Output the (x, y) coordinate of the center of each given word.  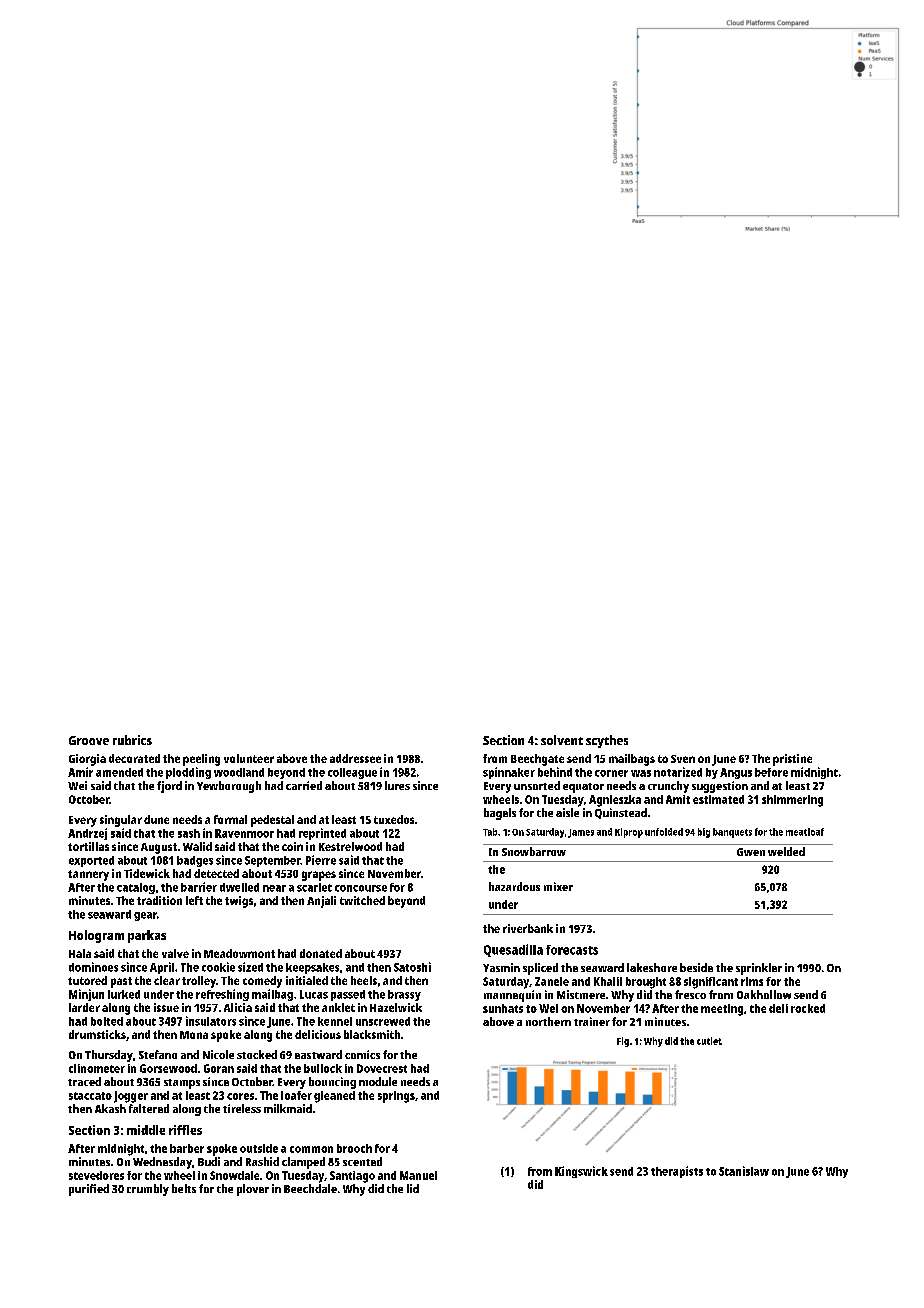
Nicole (218, 1054)
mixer (558, 886)
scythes (607, 741)
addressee (355, 758)
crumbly (148, 1190)
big (704, 833)
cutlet (709, 1041)
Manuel (418, 1175)
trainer (592, 1021)
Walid (197, 846)
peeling (201, 760)
